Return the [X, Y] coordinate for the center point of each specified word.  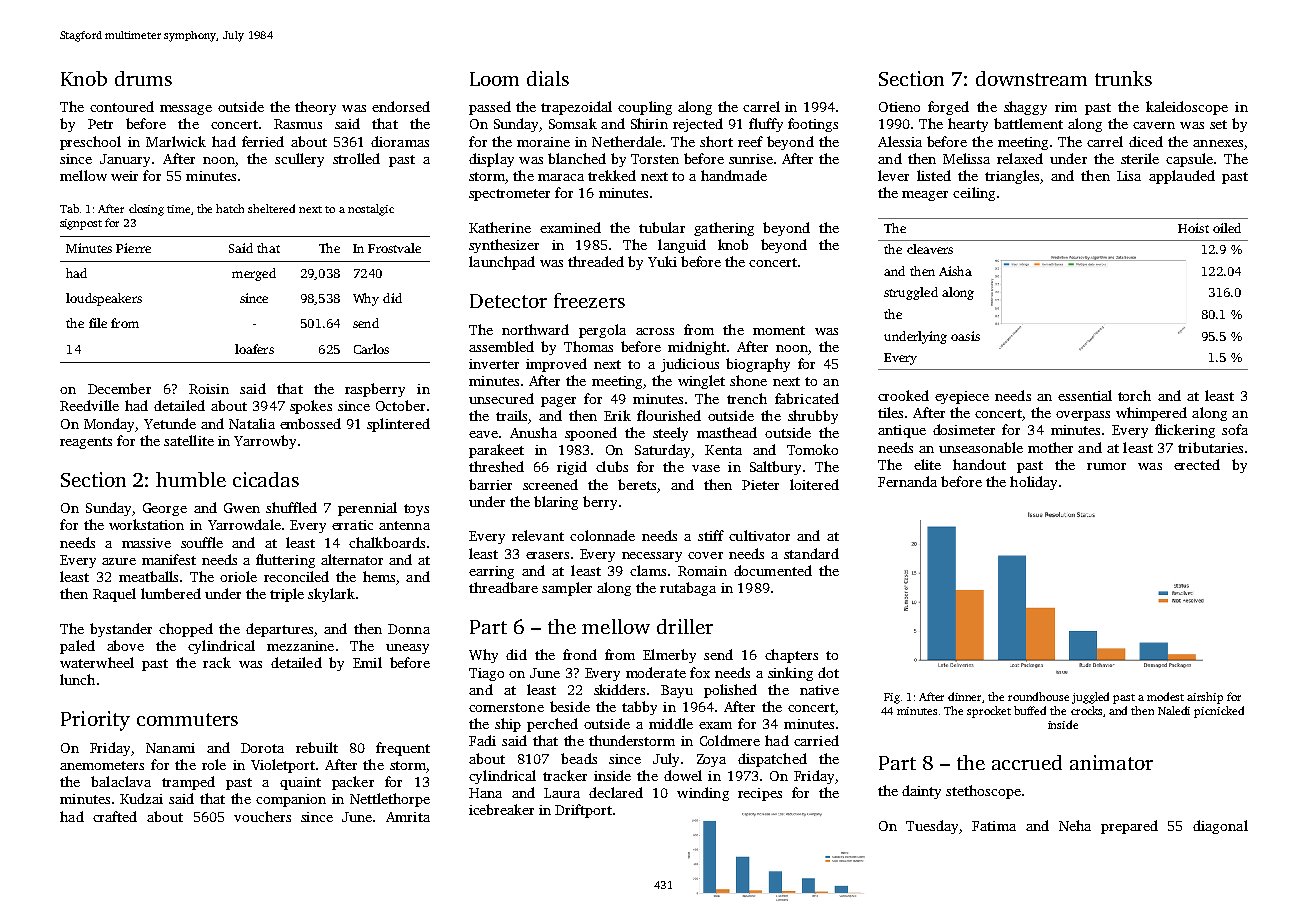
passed [490, 108]
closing [146, 210]
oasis [965, 336]
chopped [186, 630]
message [186, 110]
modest [1165, 696]
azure [119, 561]
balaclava [121, 781]
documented [773, 570]
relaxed [1020, 158]
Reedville [89, 405]
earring [491, 572]
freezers [589, 300]
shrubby [813, 417]
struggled [911, 293]
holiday [1033, 483]
